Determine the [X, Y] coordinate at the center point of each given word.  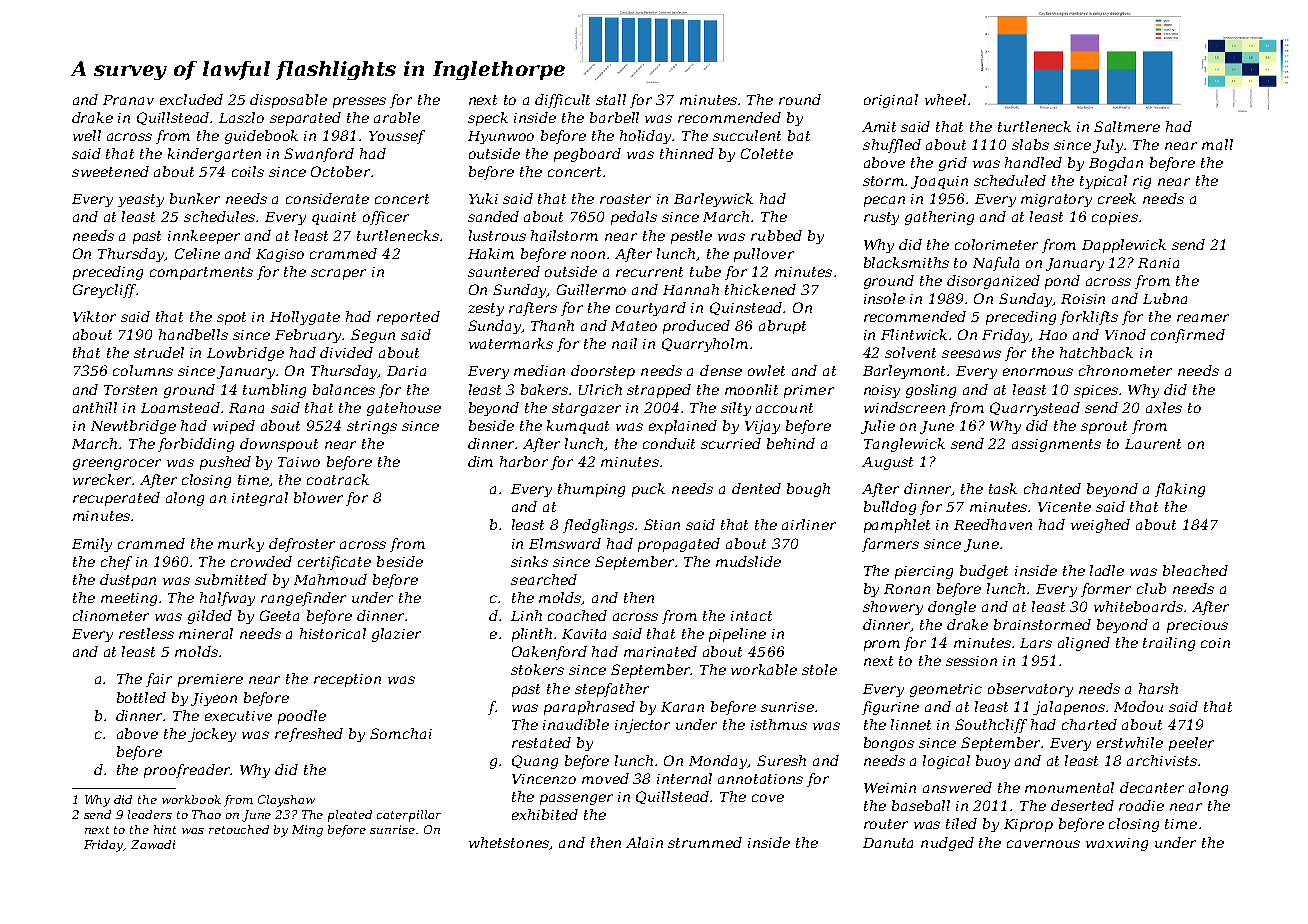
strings [372, 427]
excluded [191, 99]
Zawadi [153, 844]
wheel [945, 99]
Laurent [1153, 444]
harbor [524, 461]
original [891, 101]
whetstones [509, 843]
